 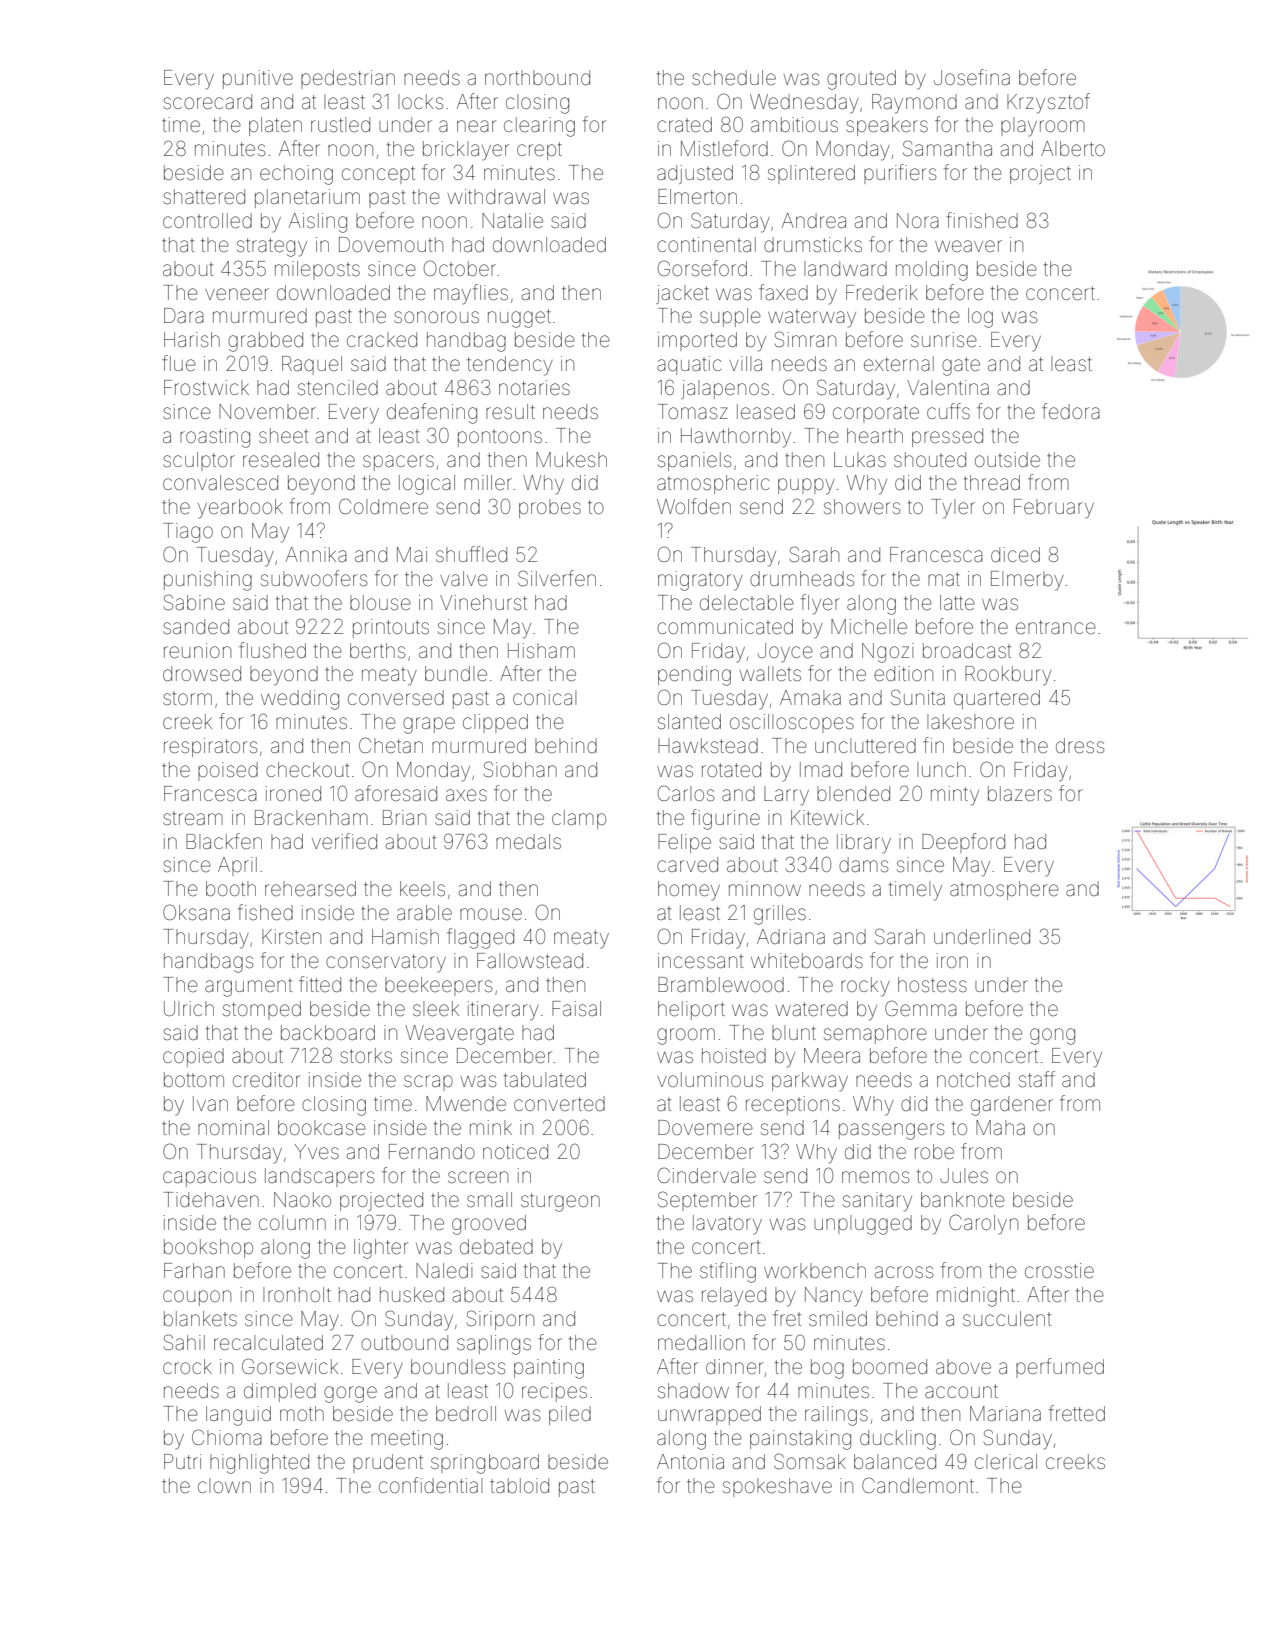 What do you see at coordinates (918, 1485) in the document?
I see `Candlemont` at bounding box center [918, 1485].
